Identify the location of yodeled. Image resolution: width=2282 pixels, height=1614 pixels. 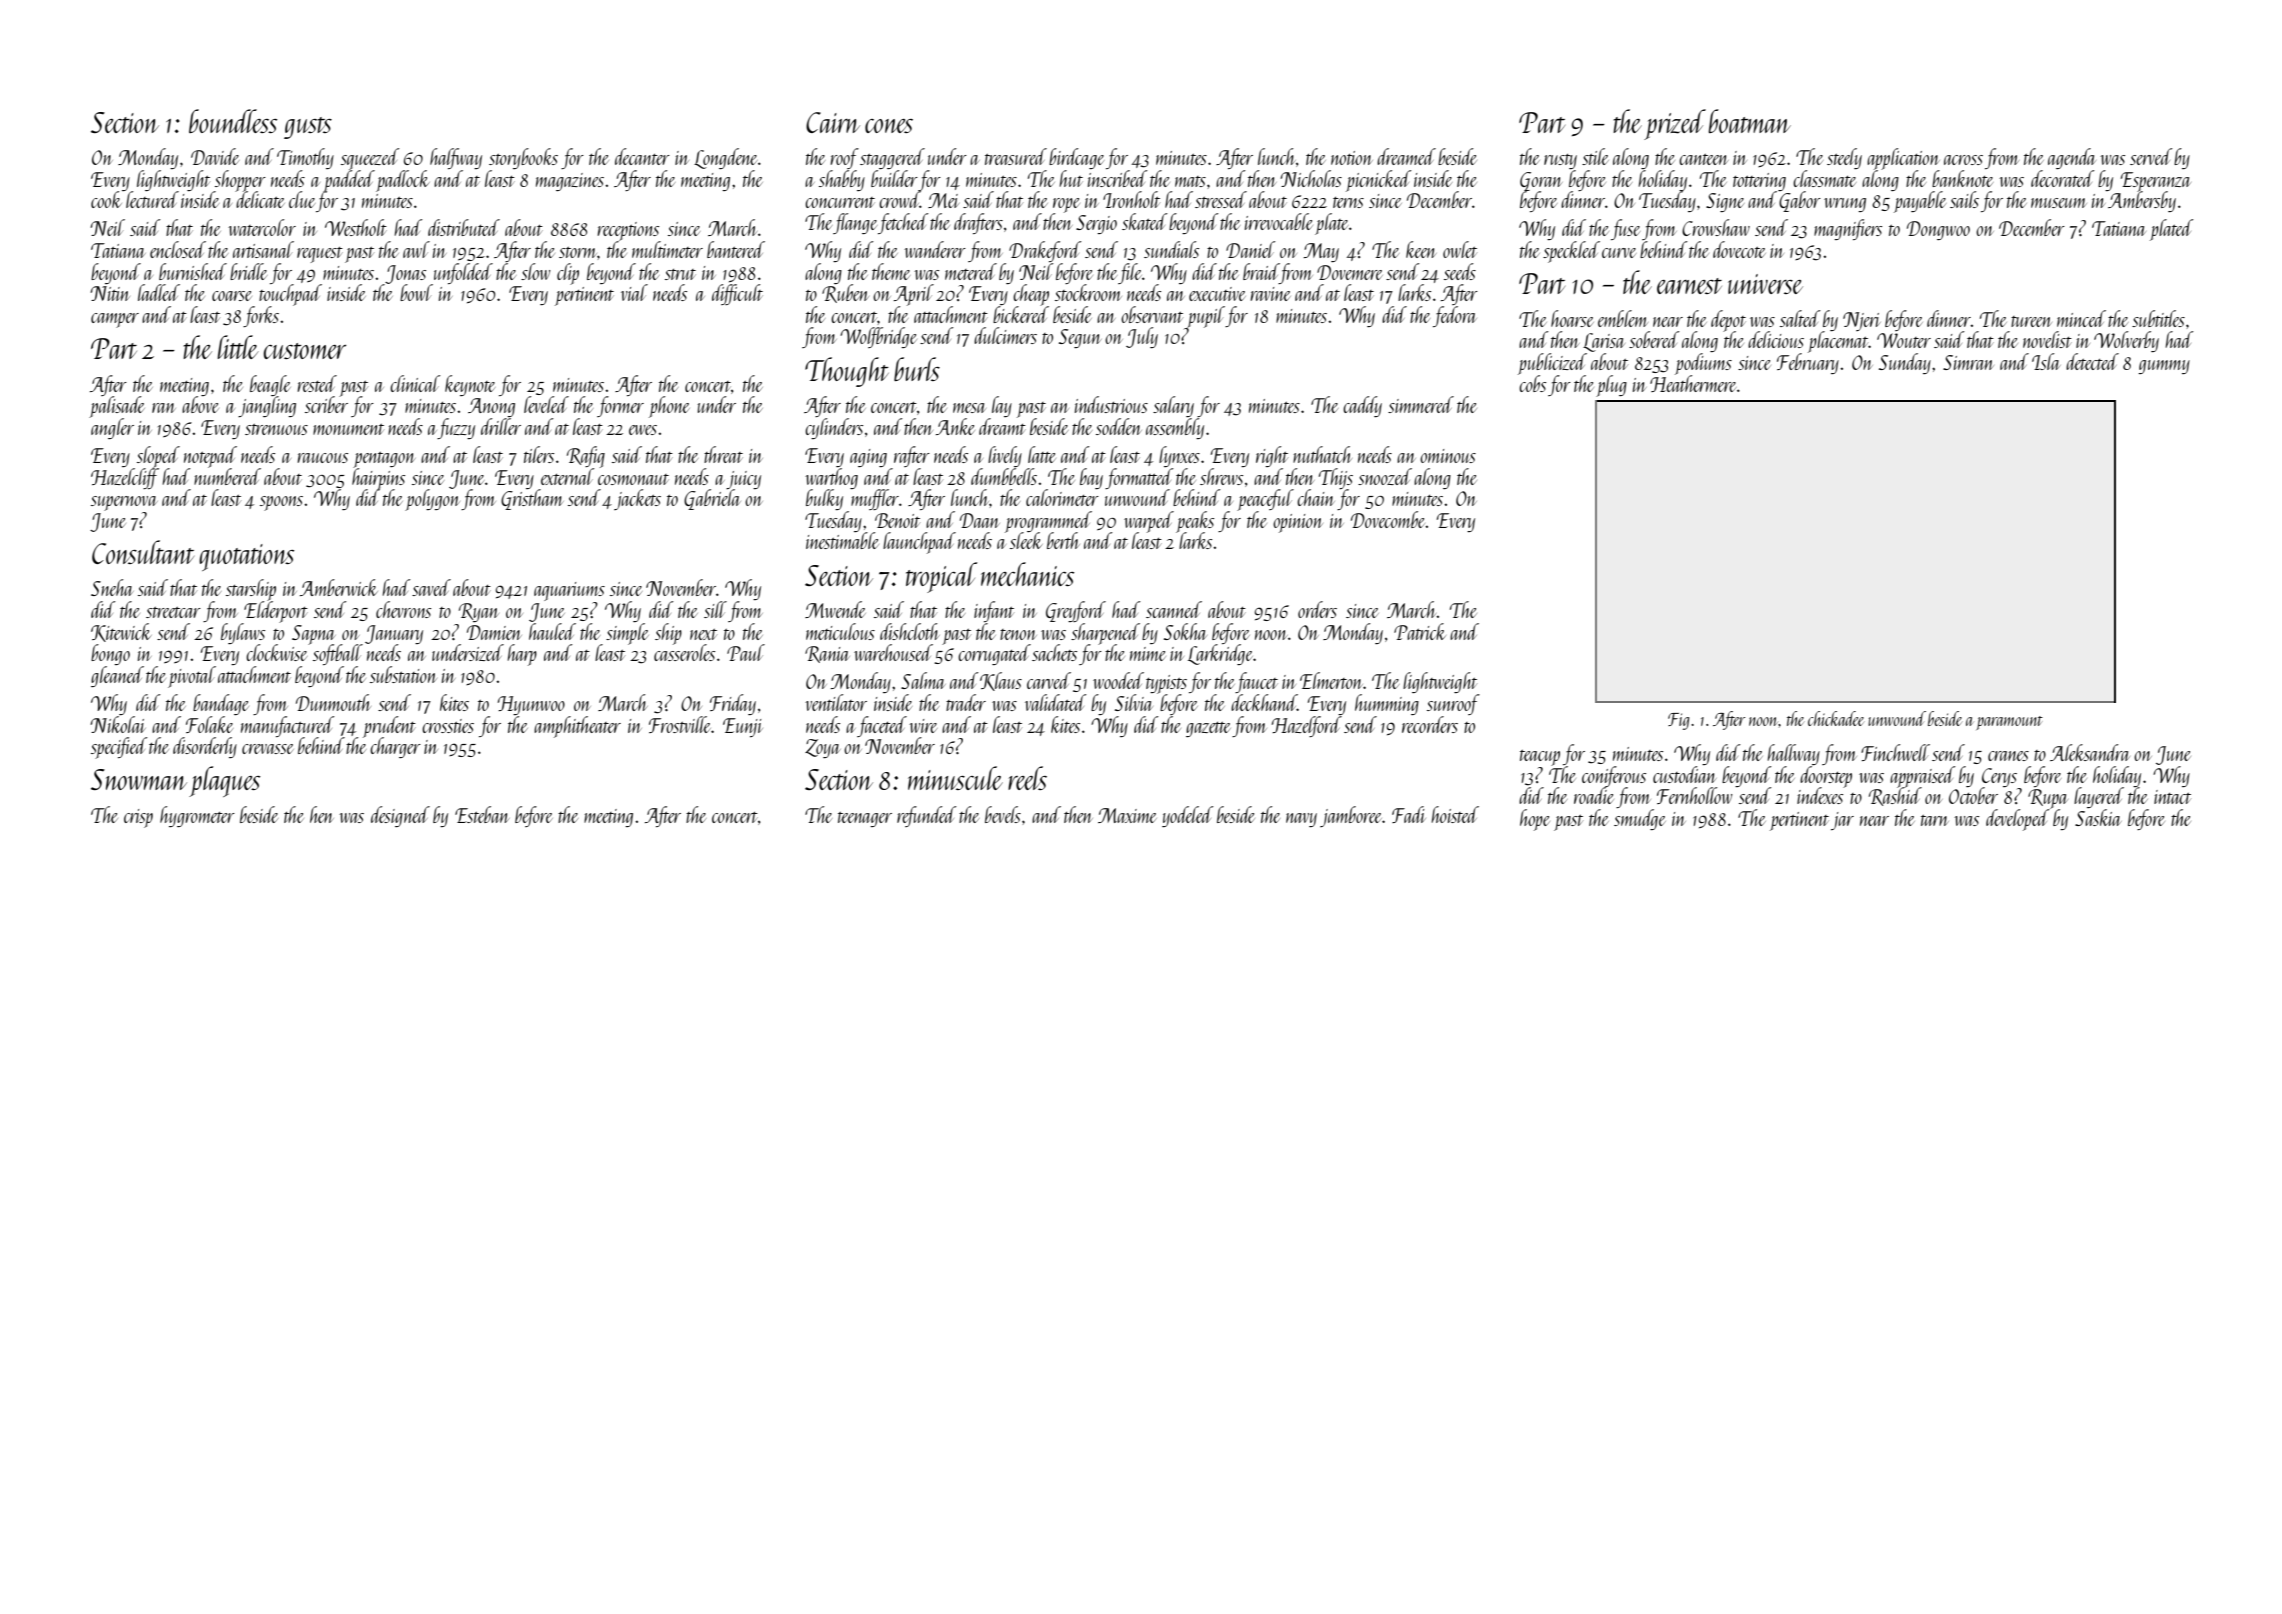
(1187, 816).
